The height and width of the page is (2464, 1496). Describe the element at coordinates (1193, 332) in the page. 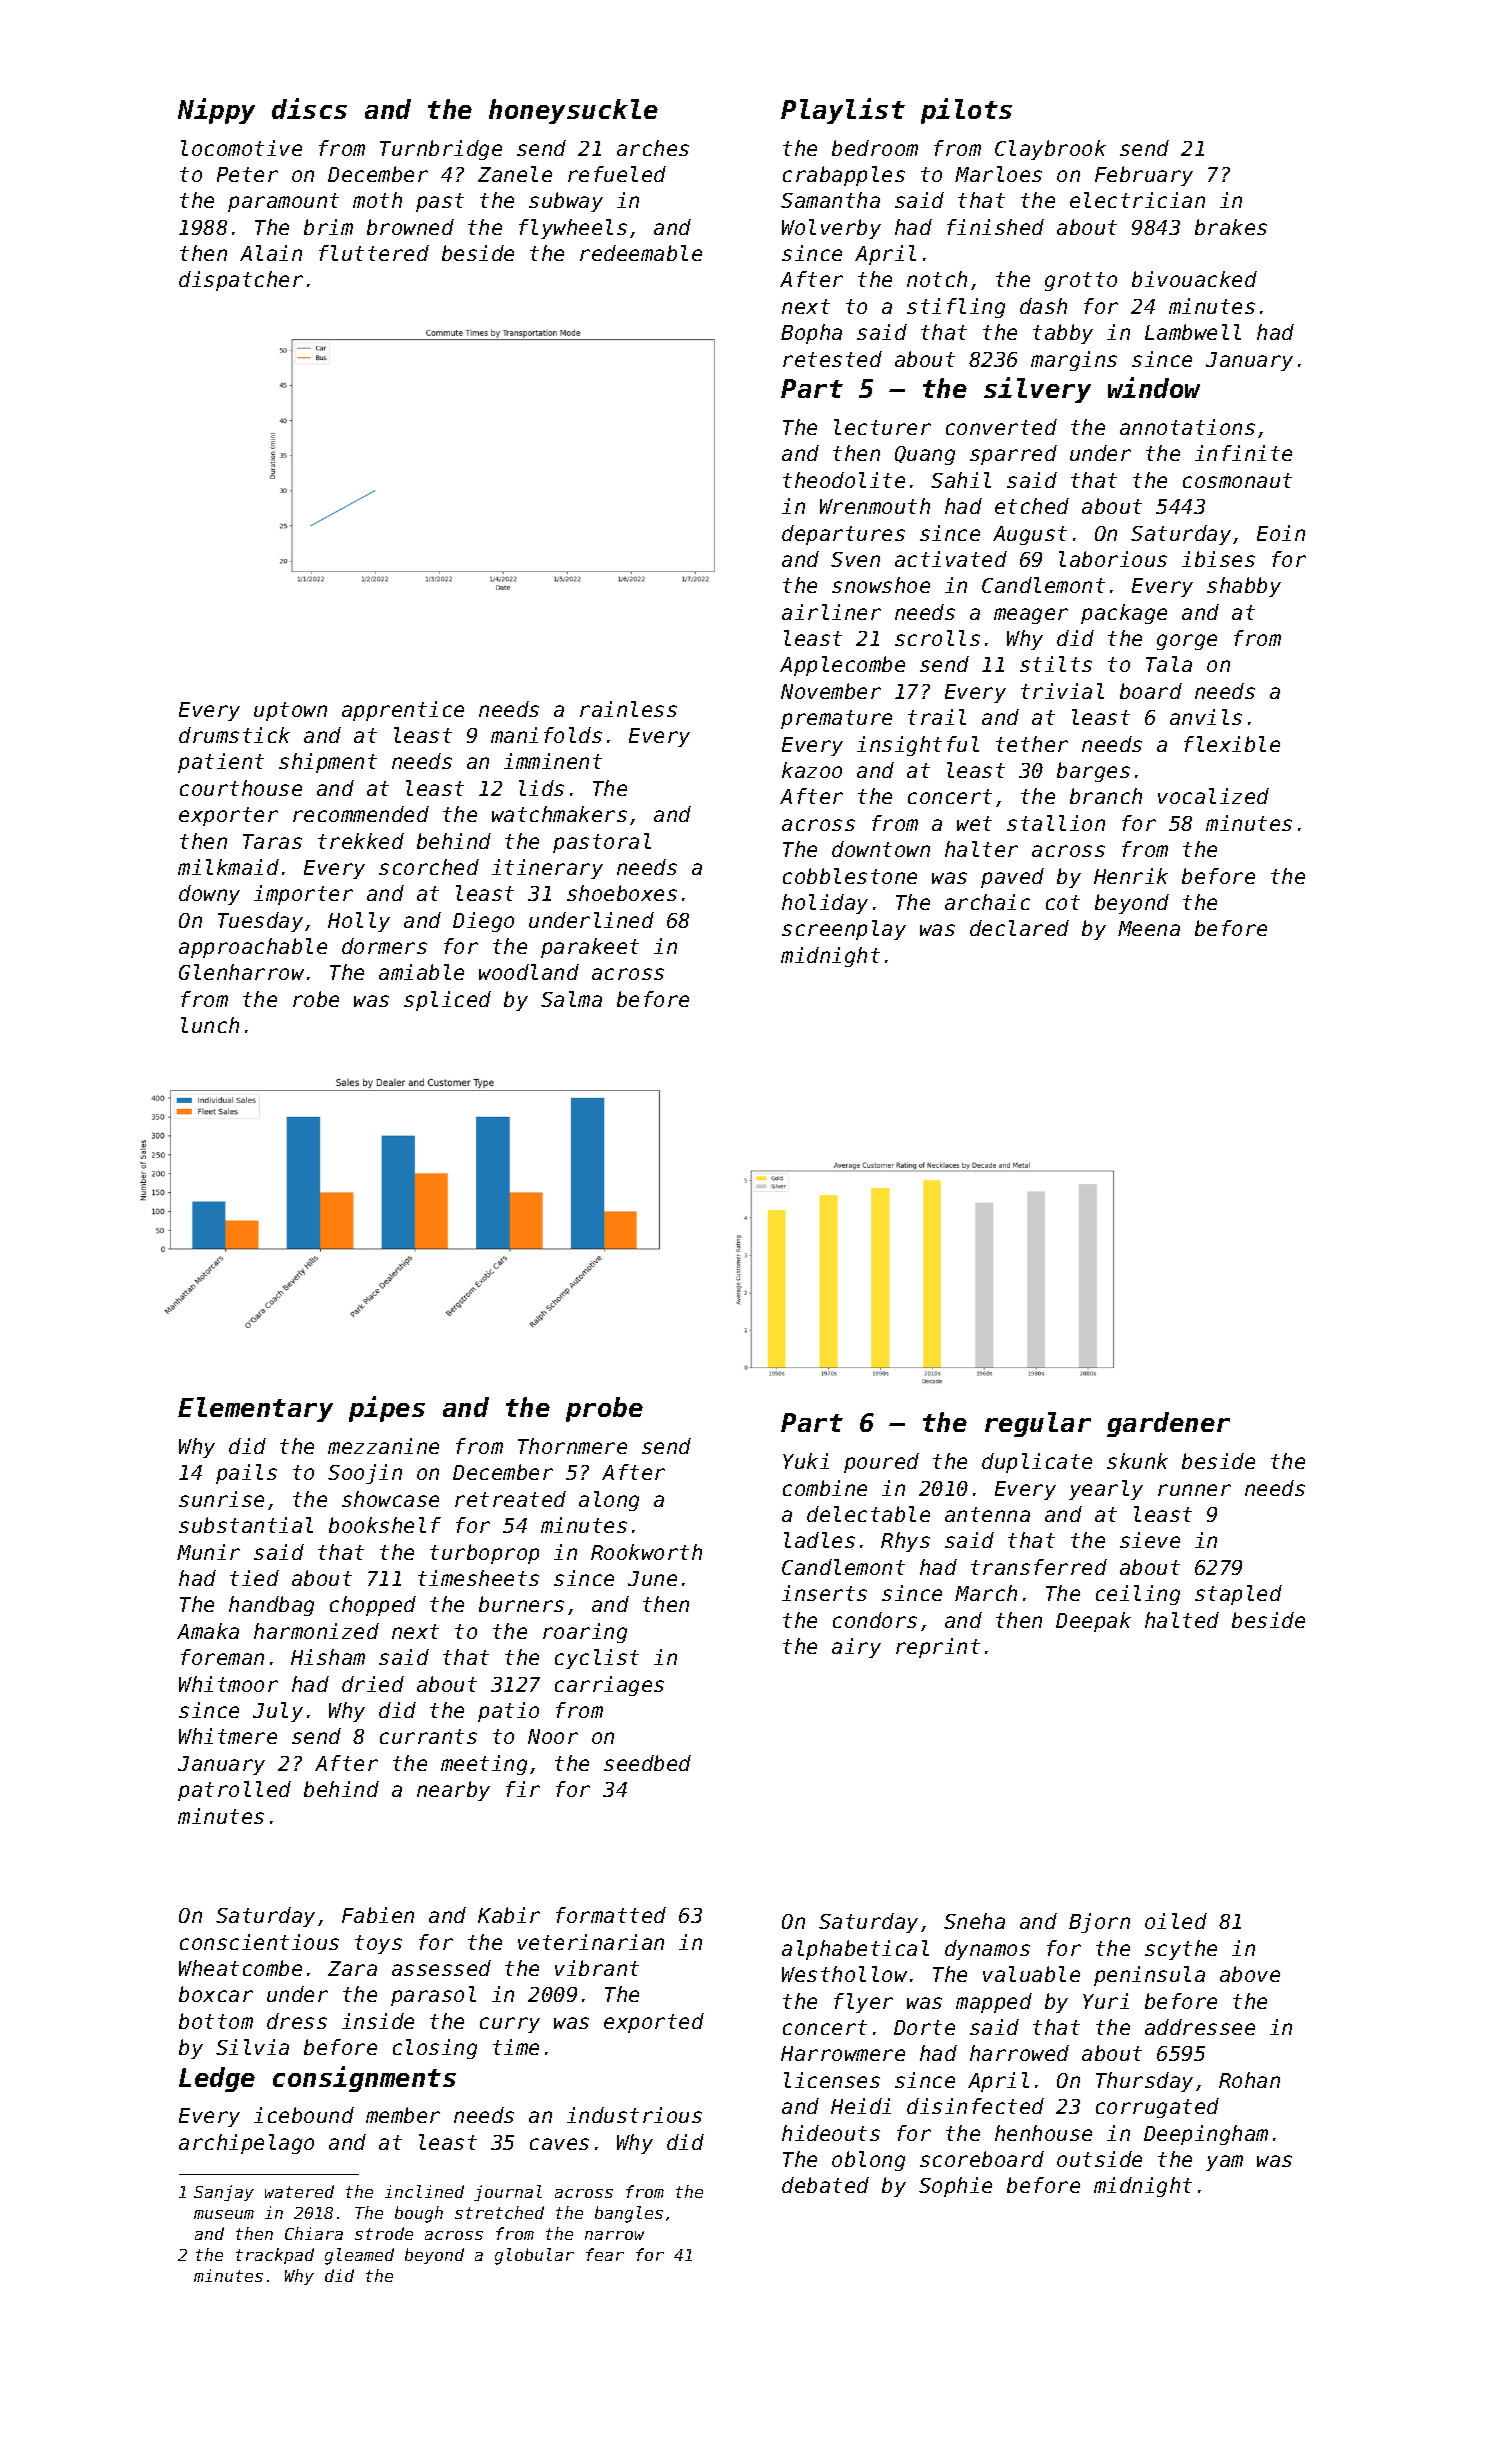

I see `Lambwell` at that location.
